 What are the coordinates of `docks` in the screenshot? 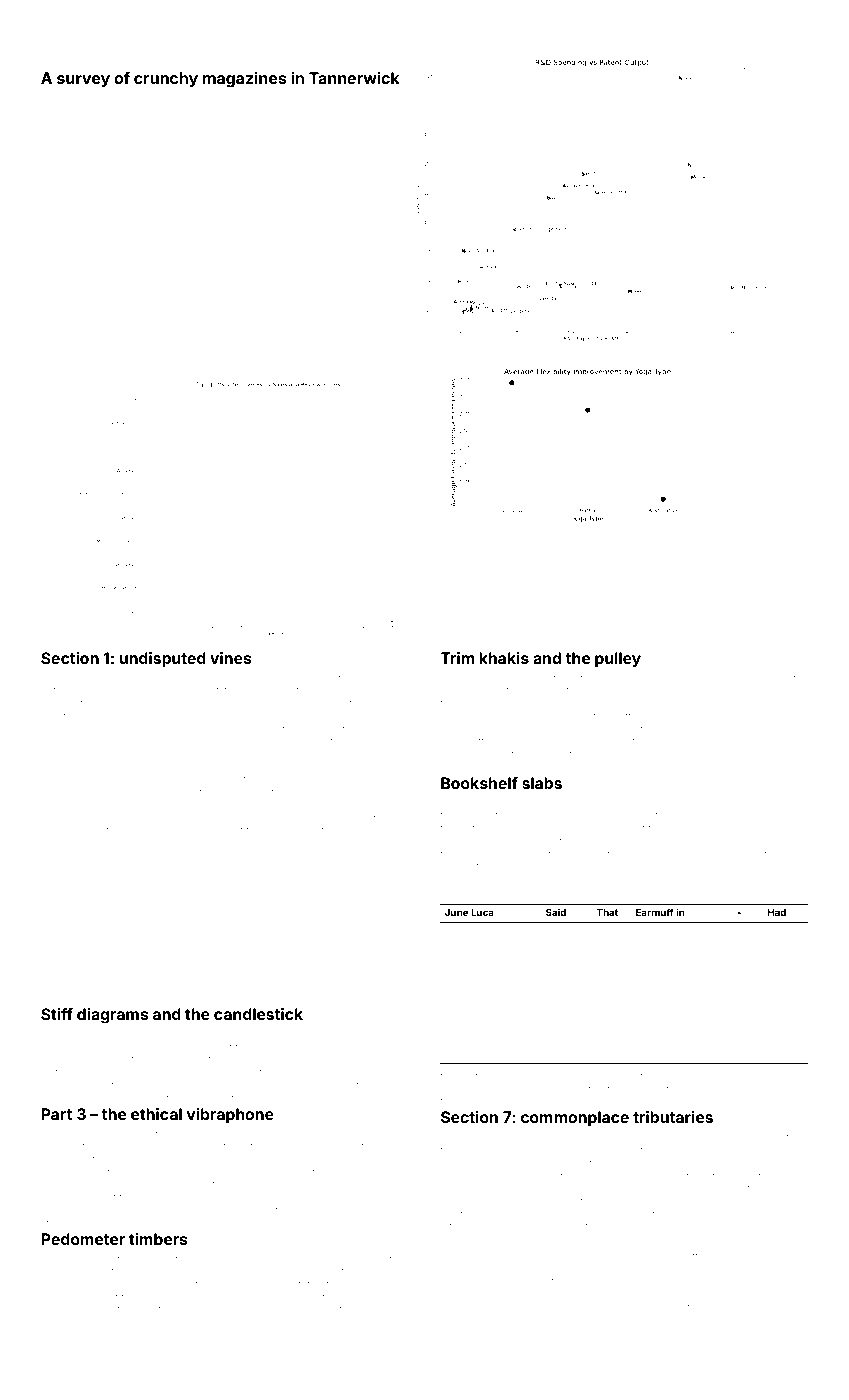 It's located at (546, 1054).
